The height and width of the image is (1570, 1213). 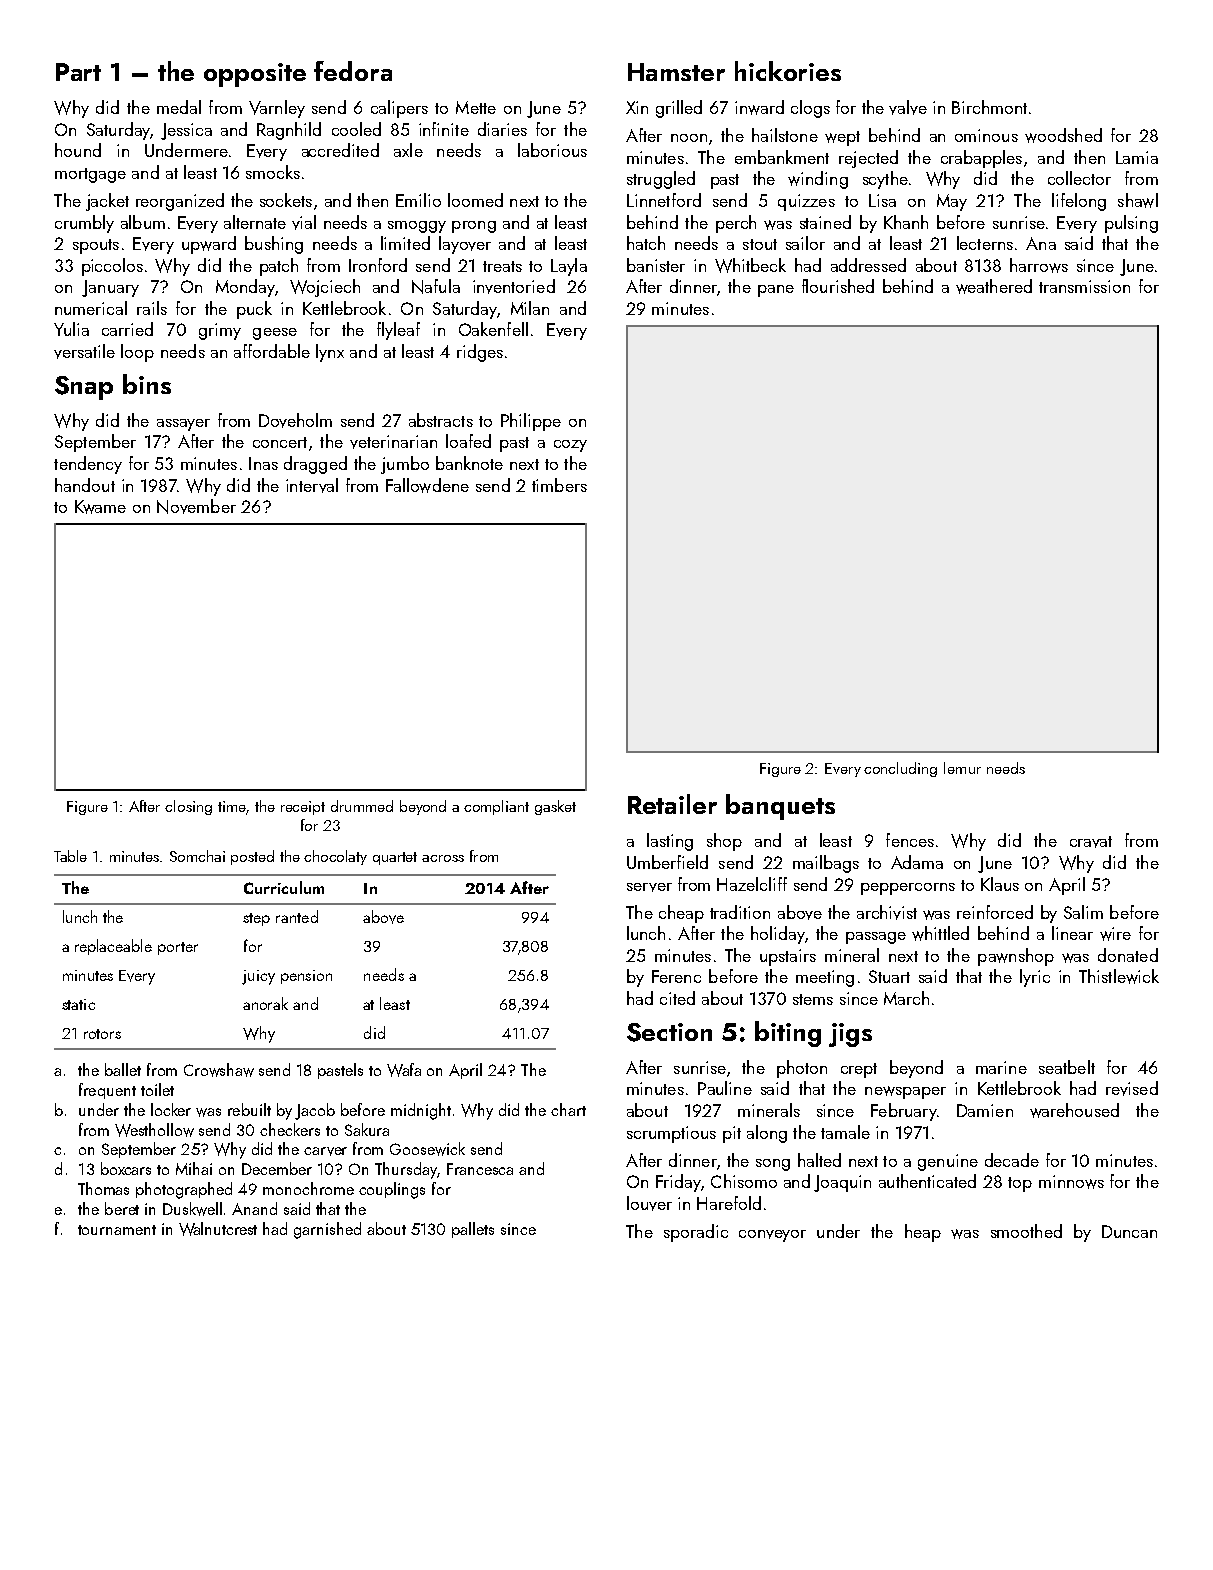 What do you see at coordinates (480, 353) in the image?
I see `ridges` at bounding box center [480, 353].
